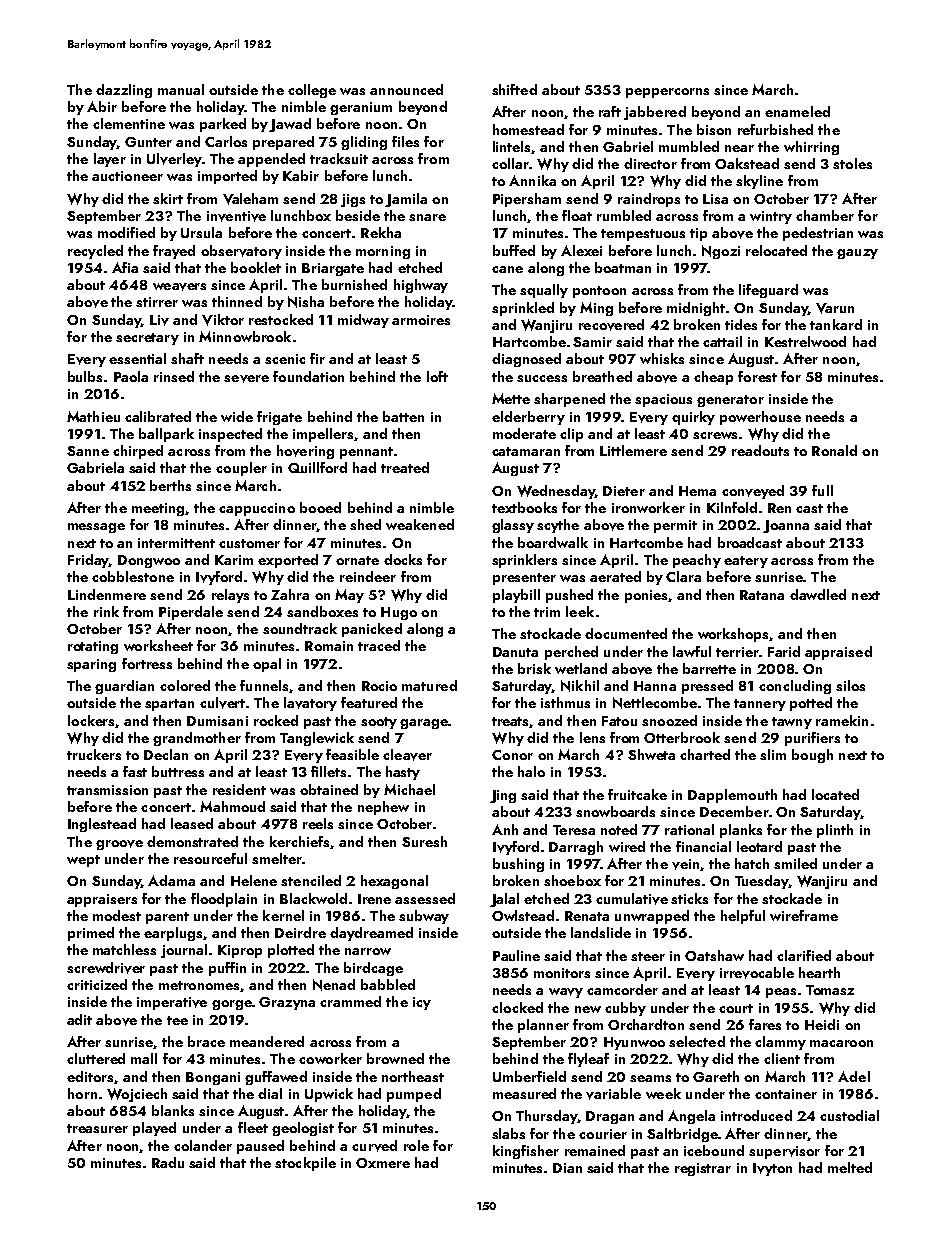  What do you see at coordinates (267, 1041) in the screenshot?
I see `meandered` at bounding box center [267, 1041].
